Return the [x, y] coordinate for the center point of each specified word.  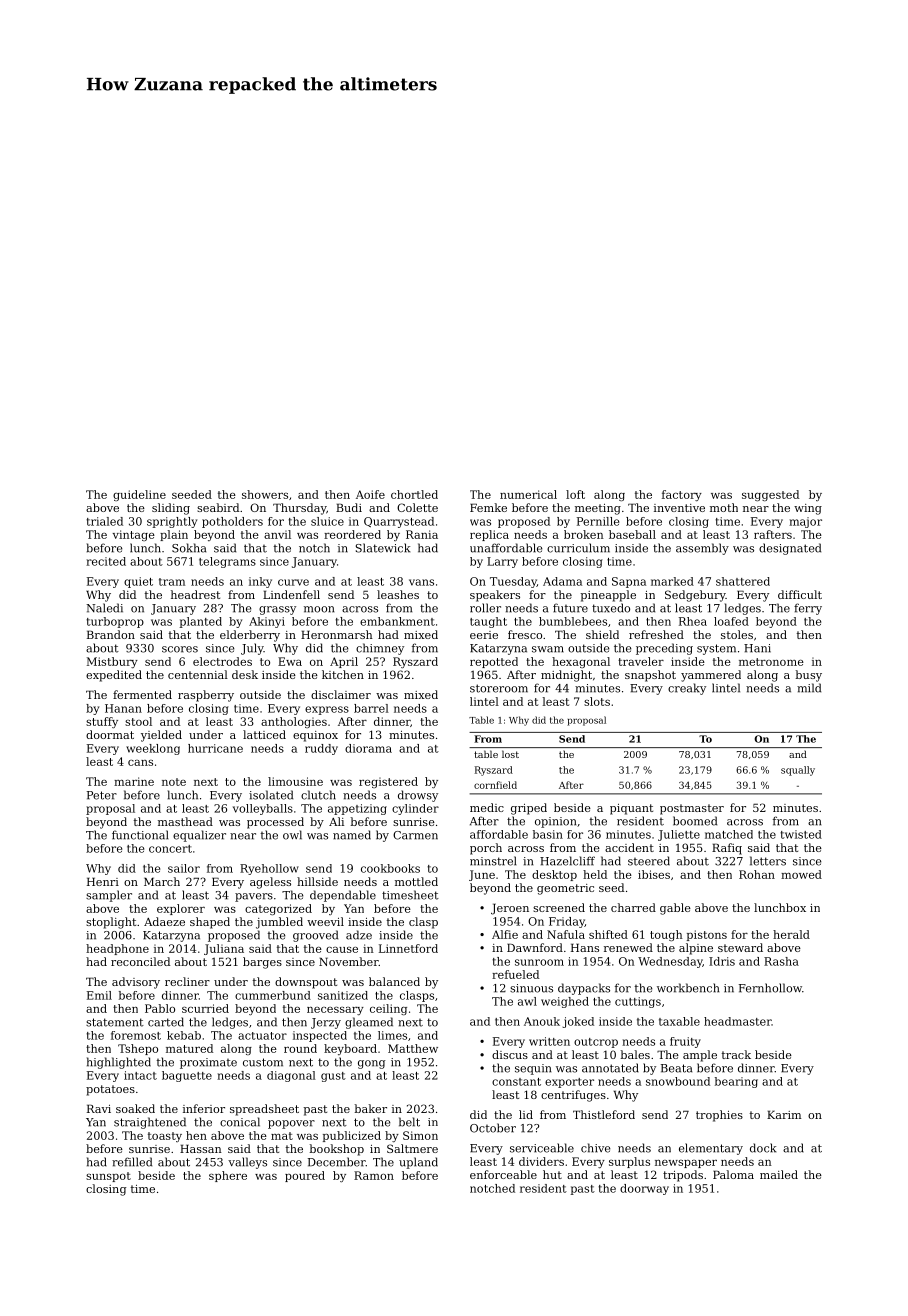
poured [305, 1176]
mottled [416, 881]
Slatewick [383, 548]
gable [675, 909]
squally [798, 771]
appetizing [357, 809]
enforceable [503, 1174]
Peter [102, 795]
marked [672, 581]
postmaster [692, 809]
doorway [644, 1189]
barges [262, 963]
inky [260, 582]
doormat [110, 734]
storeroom [499, 688]
